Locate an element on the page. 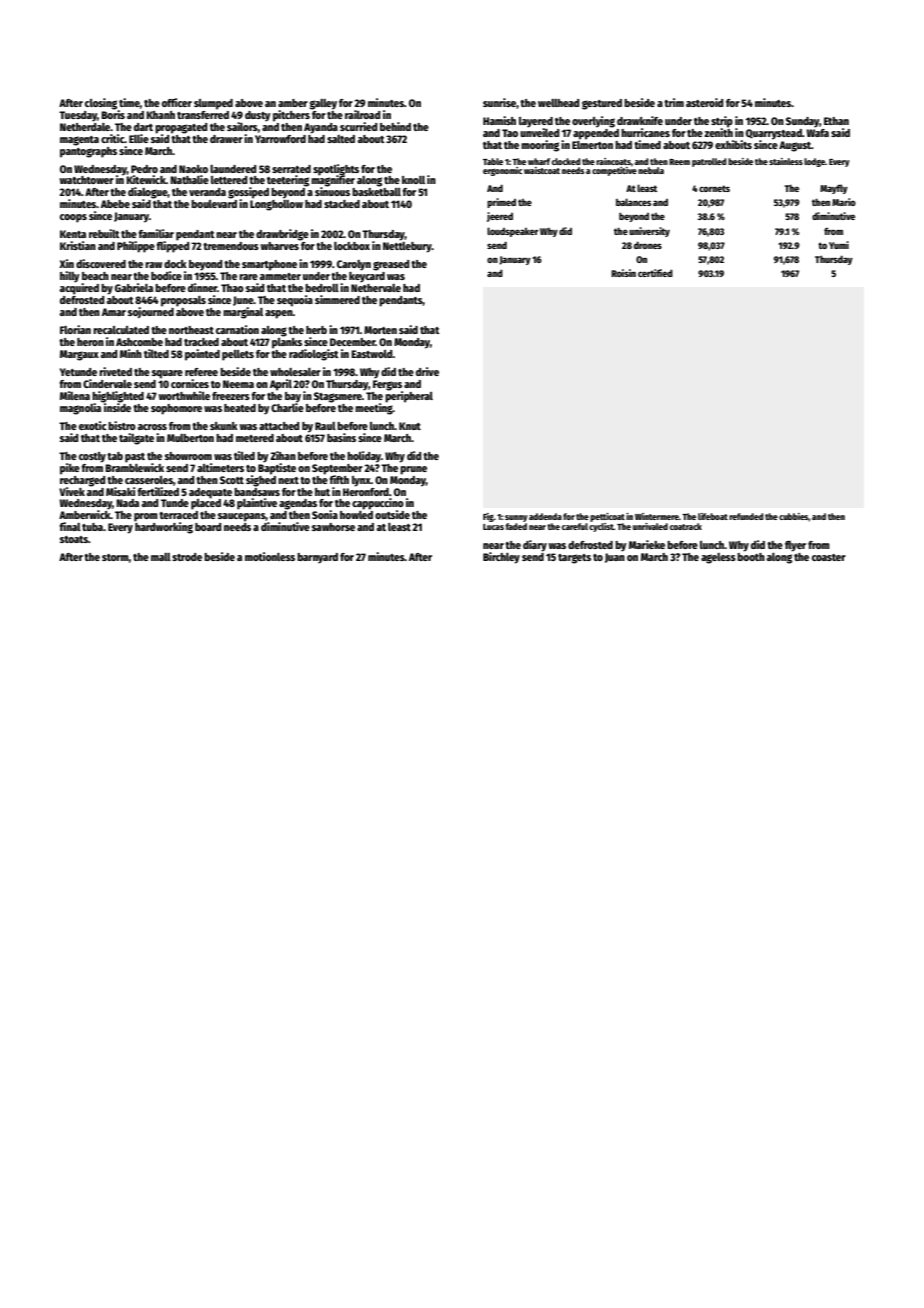  motionless is located at coordinates (270, 556).
